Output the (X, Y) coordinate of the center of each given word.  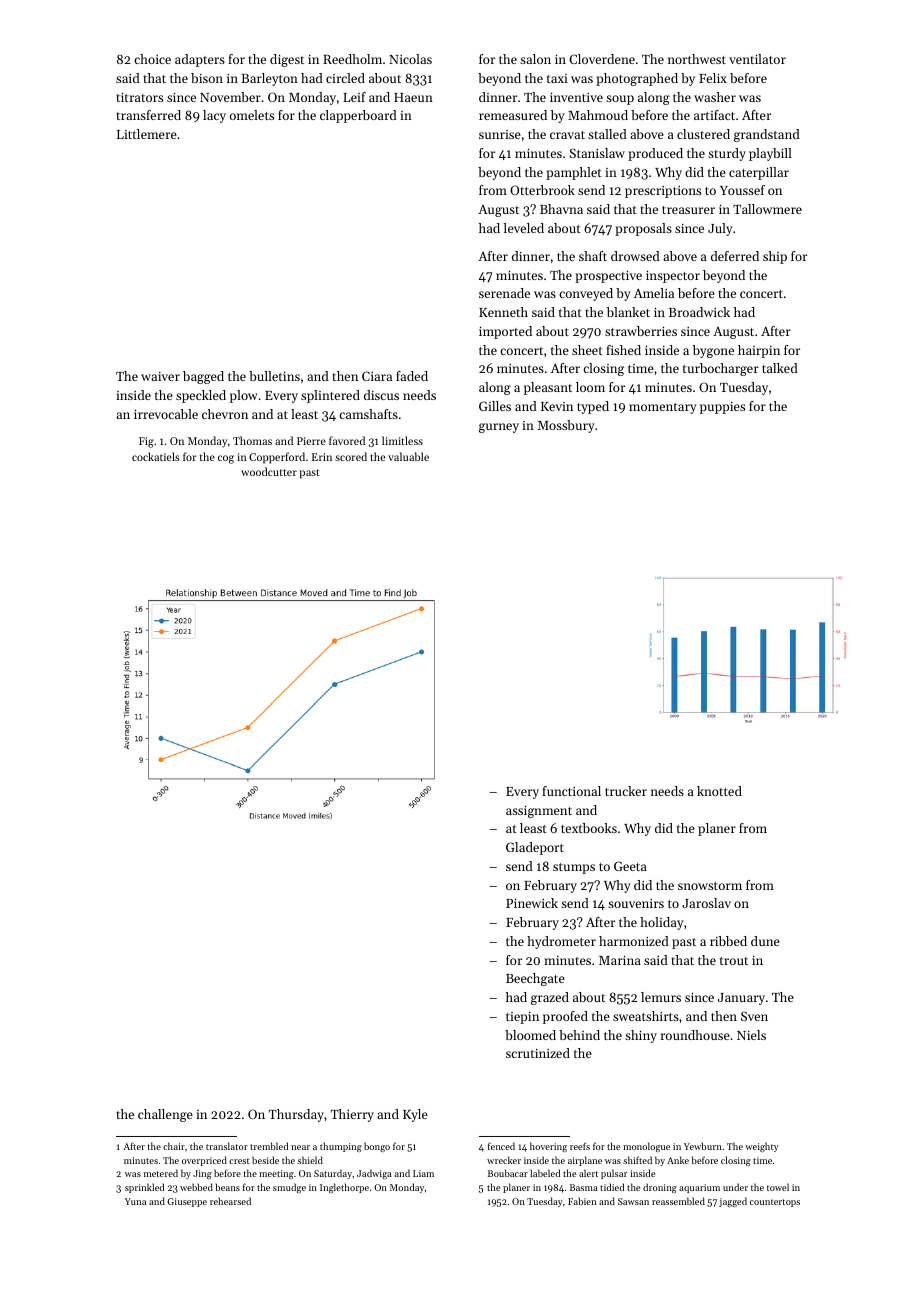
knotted (719, 791)
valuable (408, 456)
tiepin (522, 1018)
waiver (160, 376)
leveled (523, 228)
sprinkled (144, 1188)
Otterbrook (542, 190)
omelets (252, 115)
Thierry (352, 1115)
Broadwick (699, 312)
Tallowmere (767, 209)
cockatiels (156, 456)
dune (765, 941)
